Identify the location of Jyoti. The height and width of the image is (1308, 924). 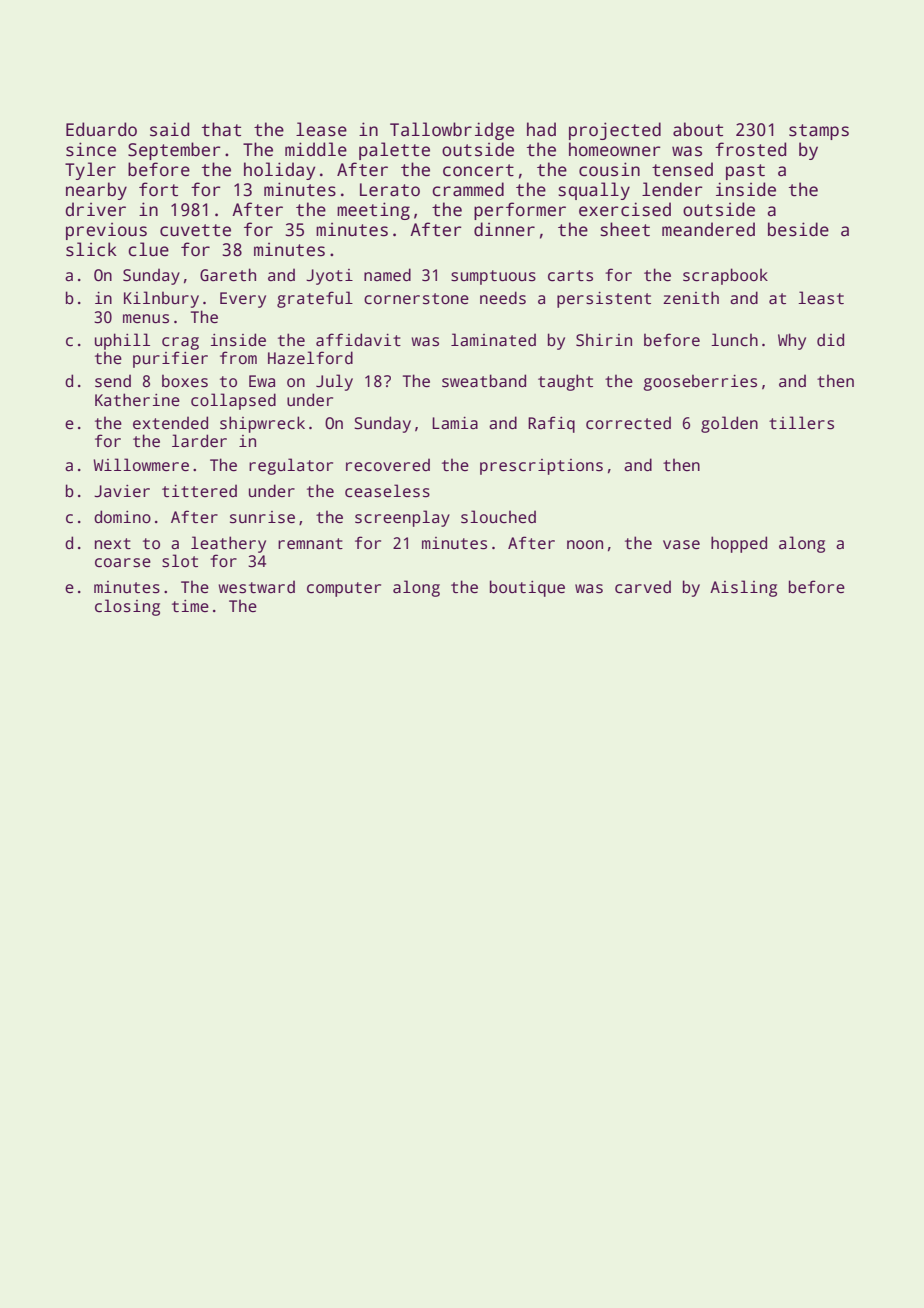
(329, 277).
